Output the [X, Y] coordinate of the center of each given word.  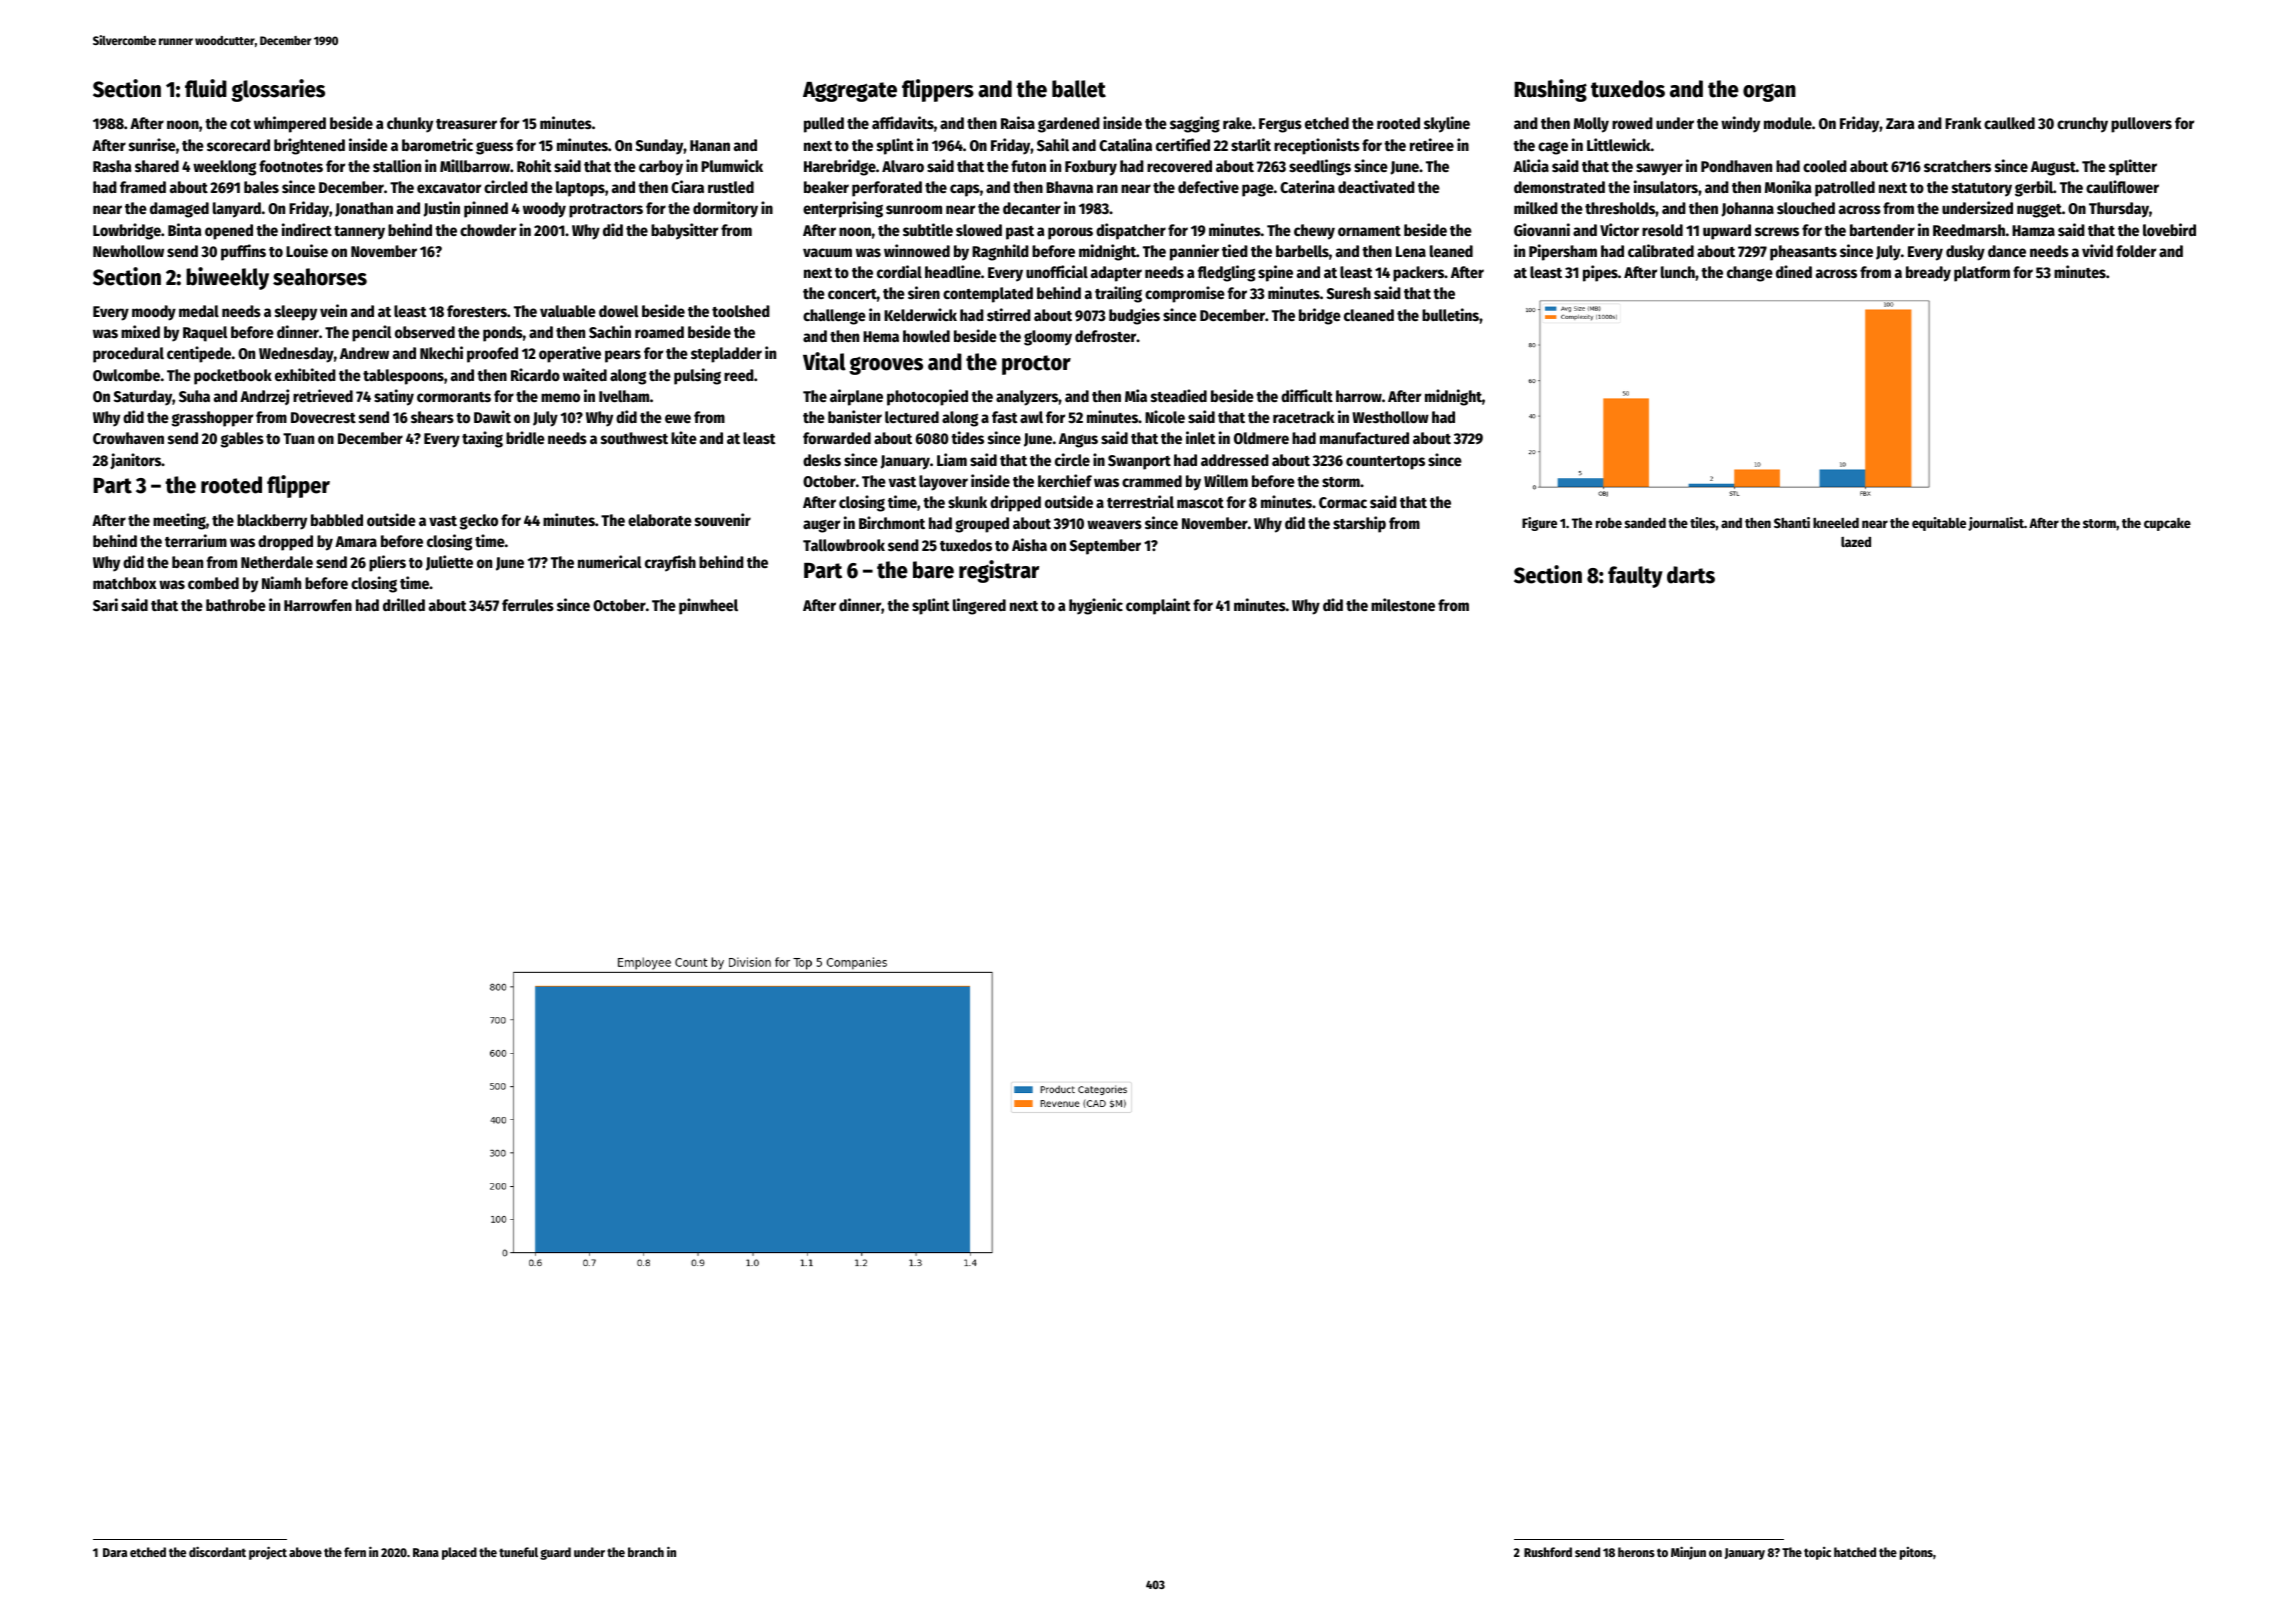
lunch [1678, 272]
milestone [1403, 604]
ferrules [528, 605]
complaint [1158, 606]
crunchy [2082, 125]
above [305, 1552]
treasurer [466, 124]
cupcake [2167, 524]
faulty [1635, 577]
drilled [404, 604]
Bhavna [1069, 187]
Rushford [1548, 1552]
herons [1636, 1552]
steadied [1179, 395]
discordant [217, 1551]
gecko [479, 522]
